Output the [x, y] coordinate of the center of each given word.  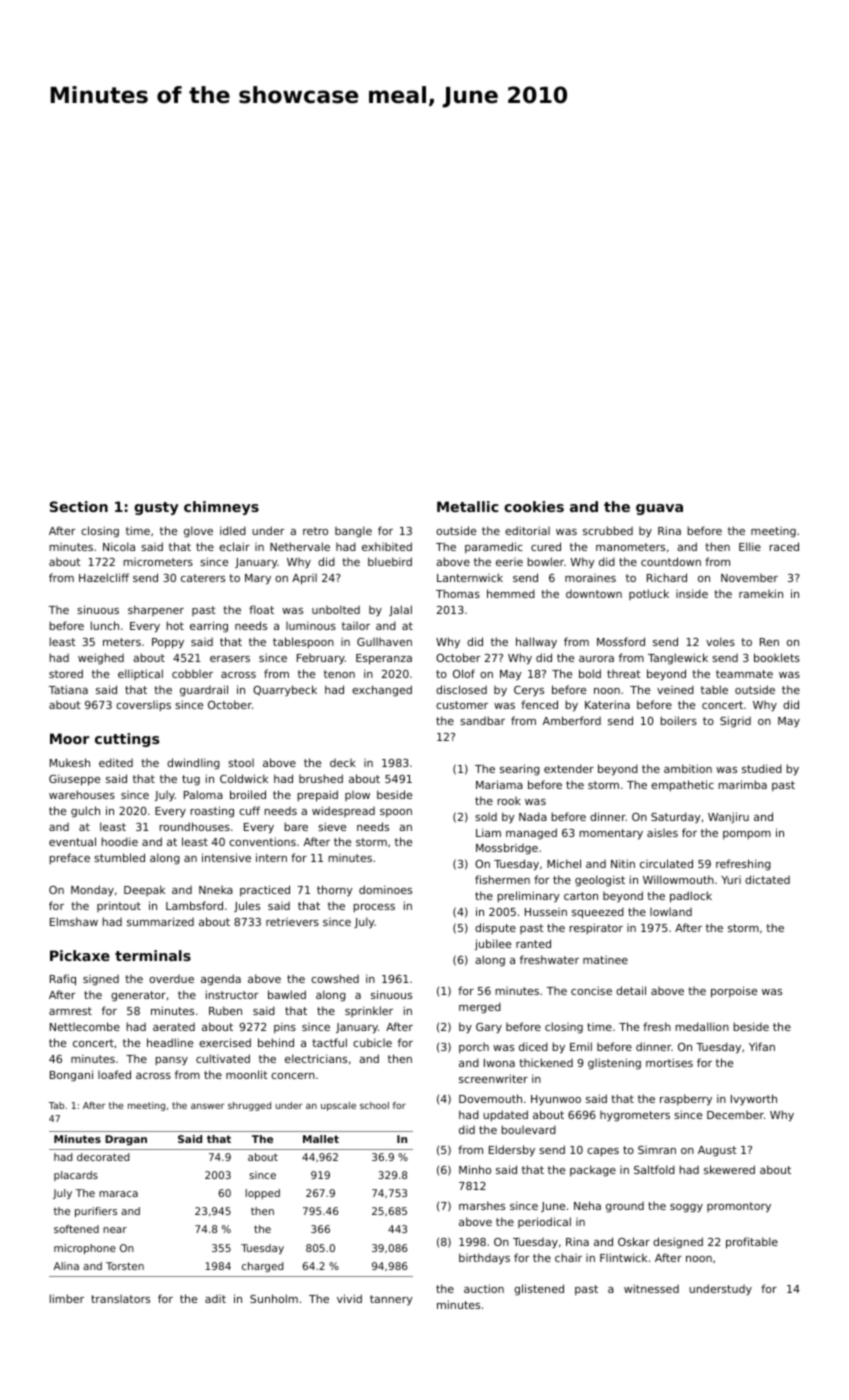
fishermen [502, 879]
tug [191, 780]
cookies [534, 506]
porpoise [734, 992]
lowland [671, 912]
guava [659, 509]
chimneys [221, 508]
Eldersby [512, 1151]
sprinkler [369, 1011]
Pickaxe [80, 955]
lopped [262, 1194]
